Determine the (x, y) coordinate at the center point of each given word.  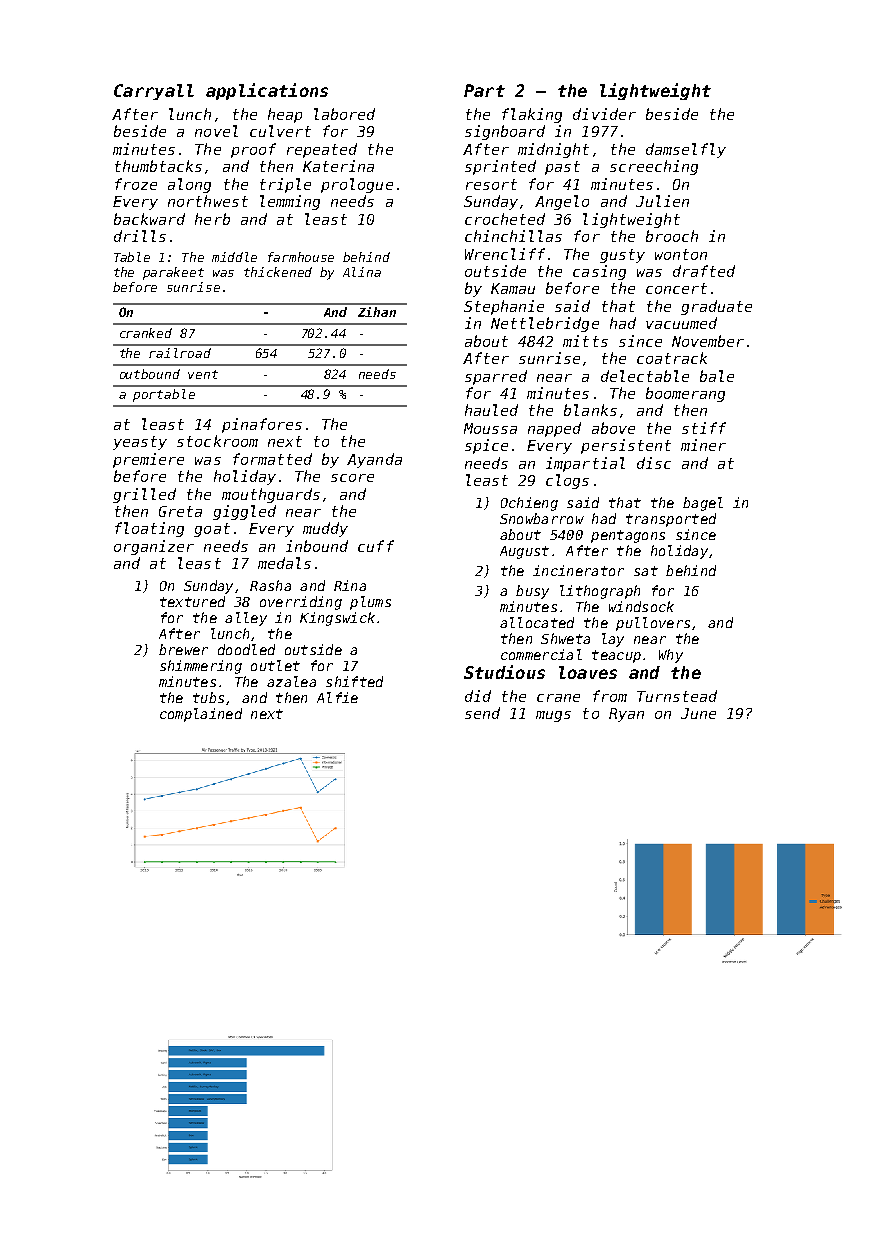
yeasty (140, 443)
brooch (672, 236)
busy (532, 592)
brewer (183, 649)
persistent (626, 446)
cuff (376, 546)
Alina (362, 272)
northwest (208, 201)
